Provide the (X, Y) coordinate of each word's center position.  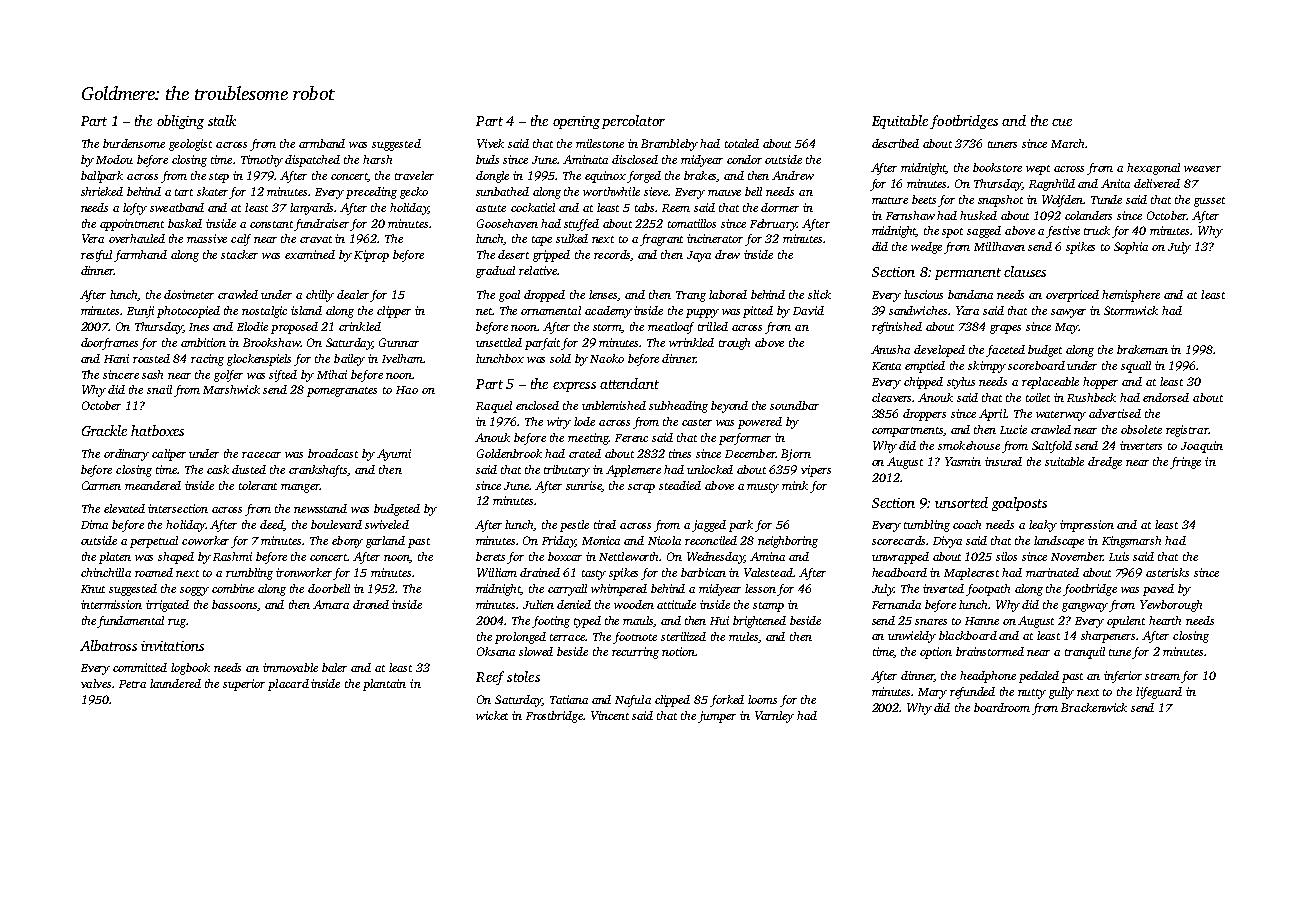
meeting (588, 439)
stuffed (581, 225)
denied (574, 604)
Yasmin (963, 461)
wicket (492, 715)
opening (576, 122)
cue (1062, 122)
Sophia (1131, 248)
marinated (1052, 572)
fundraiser (323, 225)
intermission (111, 604)
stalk (222, 120)
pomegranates (342, 392)
